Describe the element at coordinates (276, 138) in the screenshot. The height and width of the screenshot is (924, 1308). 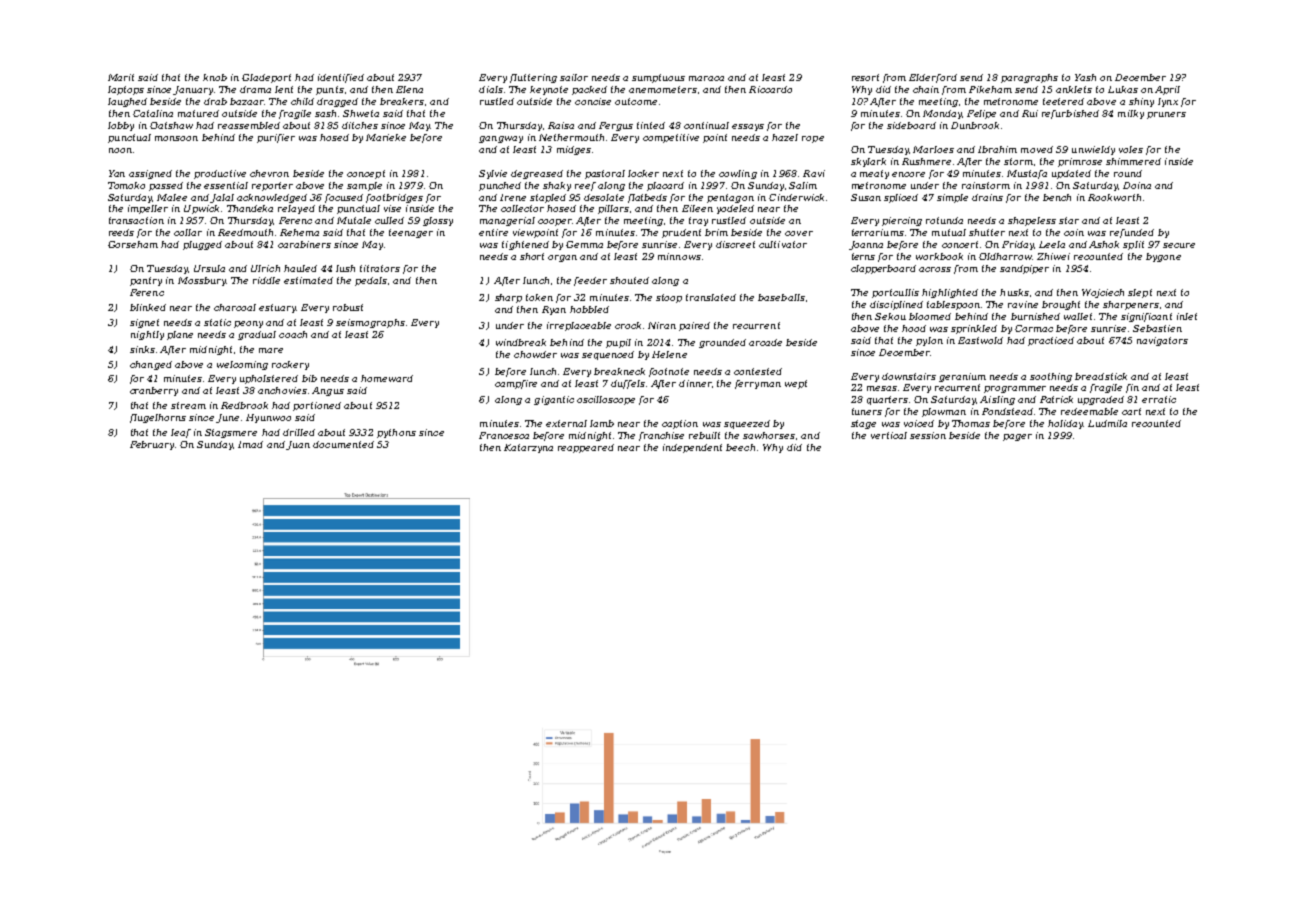
I see `purifier` at that location.
